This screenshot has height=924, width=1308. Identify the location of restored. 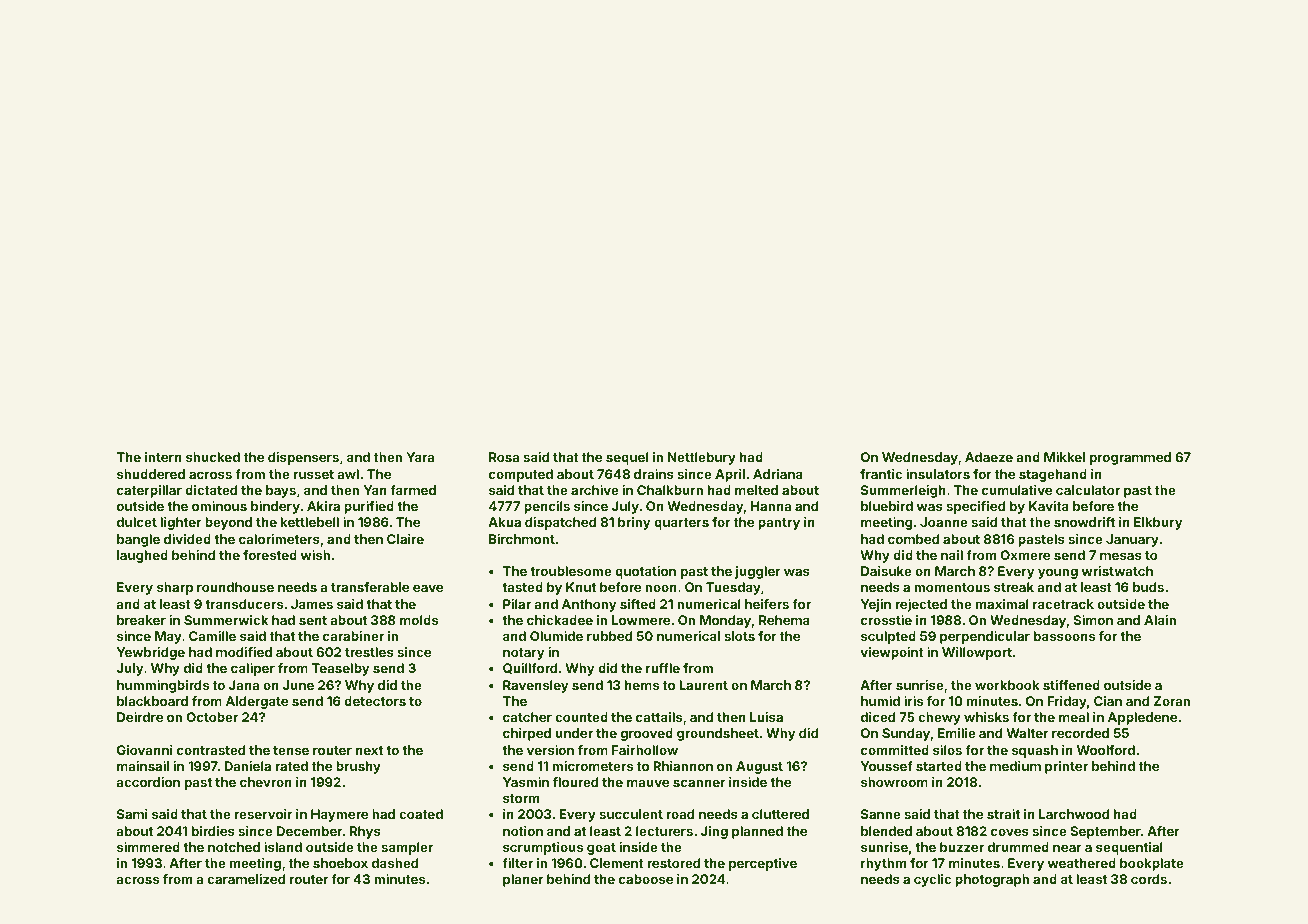
(673, 863).
